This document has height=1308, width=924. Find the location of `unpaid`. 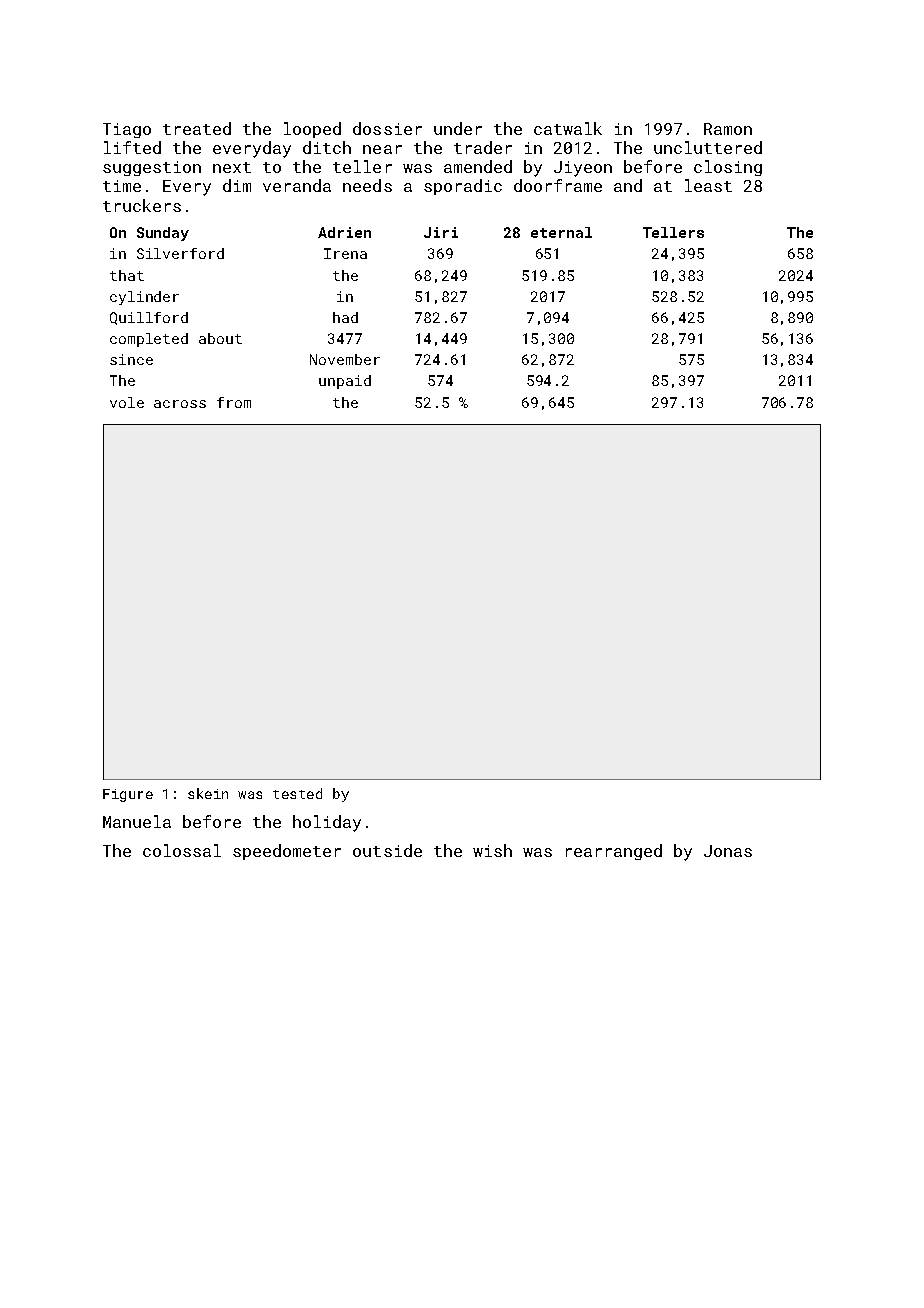

unpaid is located at coordinates (345, 382).
